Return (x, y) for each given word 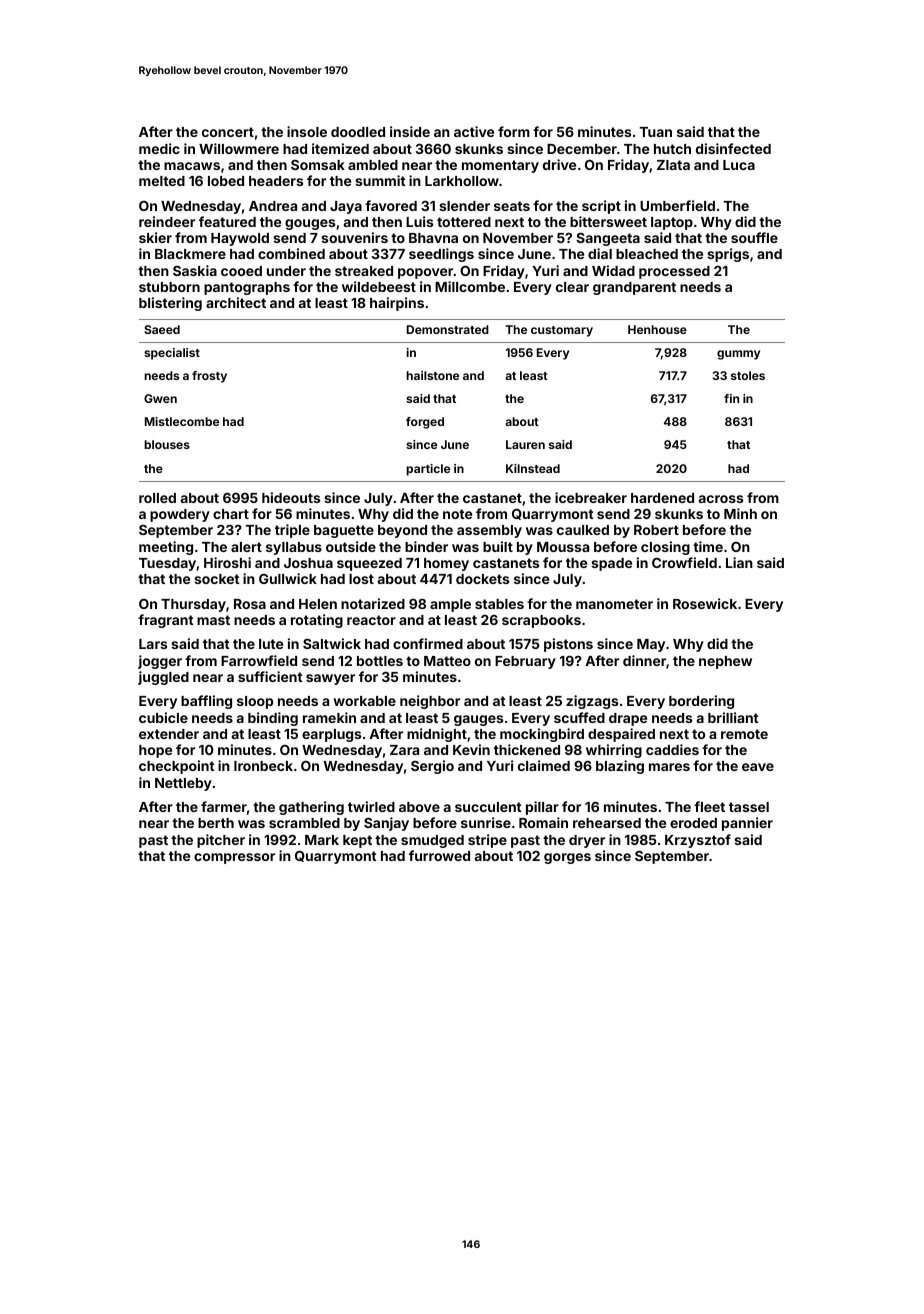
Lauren (525, 444)
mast (213, 620)
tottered (464, 222)
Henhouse (657, 329)
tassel (749, 807)
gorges (567, 858)
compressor (234, 858)
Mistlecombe (182, 421)
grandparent (634, 288)
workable (364, 701)
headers (276, 181)
